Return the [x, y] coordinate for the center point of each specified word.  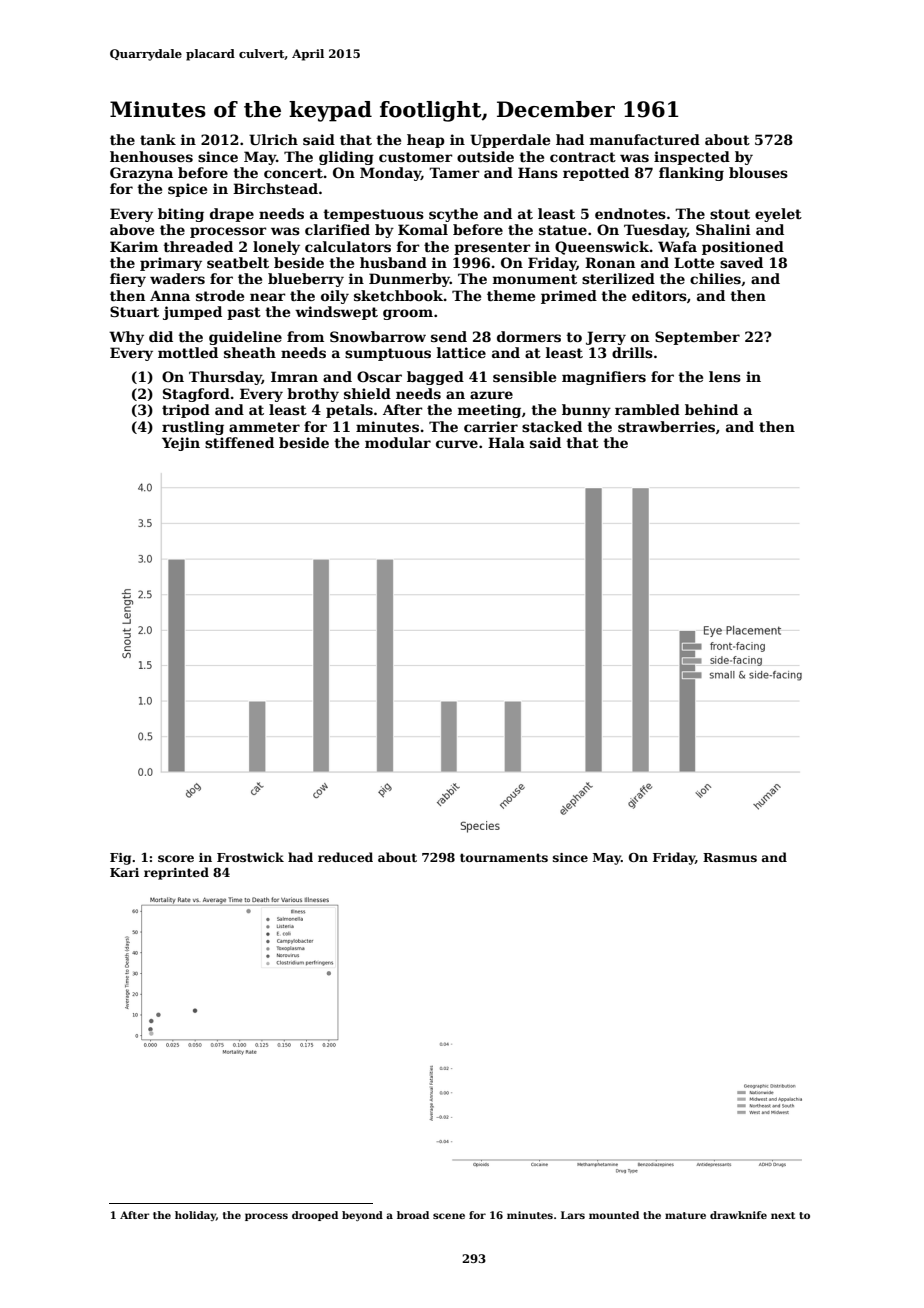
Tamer [454, 172]
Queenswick [602, 248]
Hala [506, 442]
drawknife [738, 1215]
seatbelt [238, 262]
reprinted [176, 873]
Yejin [181, 444]
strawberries [666, 426]
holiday [195, 1216]
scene [449, 1216]
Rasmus [730, 857]
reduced [345, 857]
